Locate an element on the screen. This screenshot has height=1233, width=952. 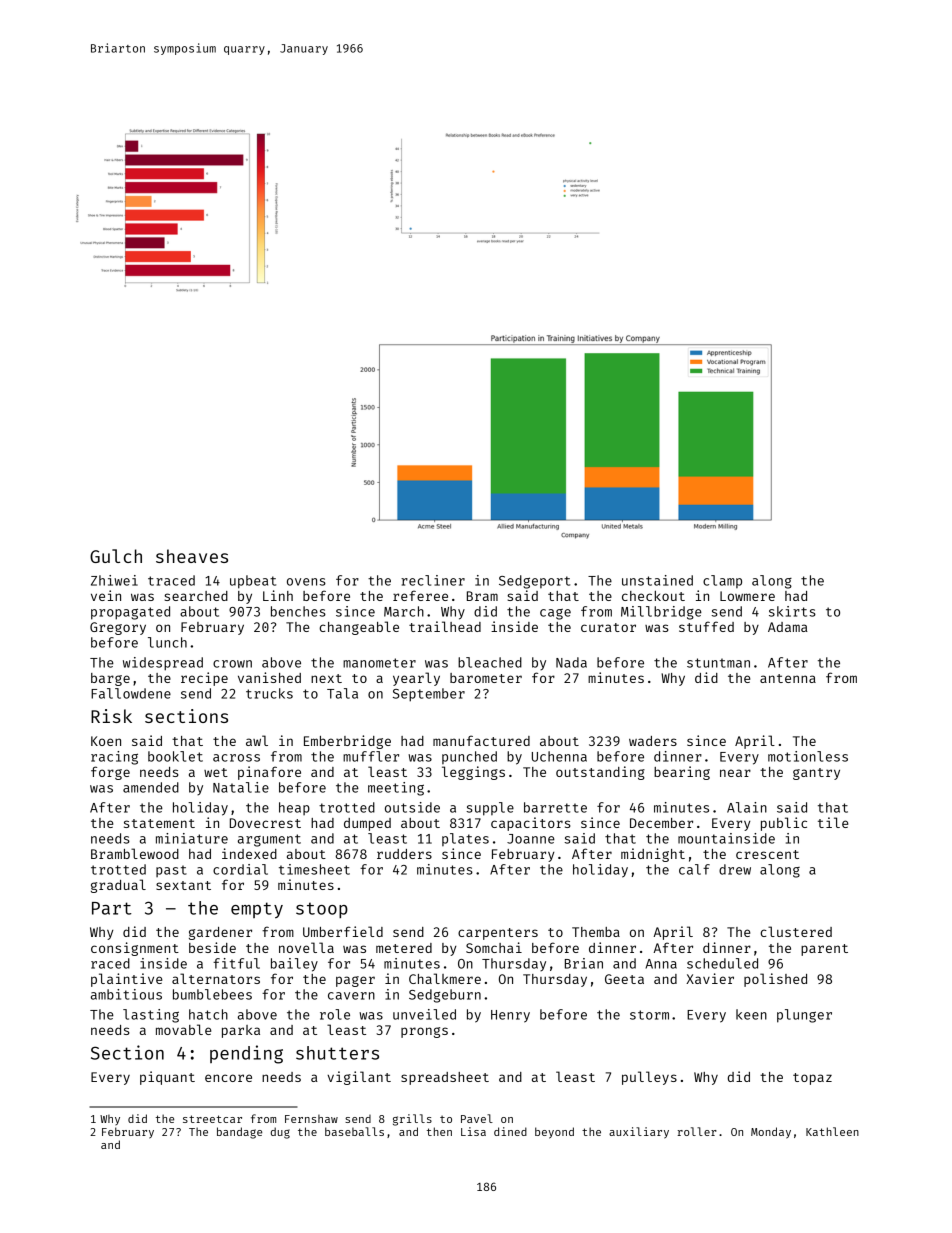
Gregory is located at coordinates (118, 628).
